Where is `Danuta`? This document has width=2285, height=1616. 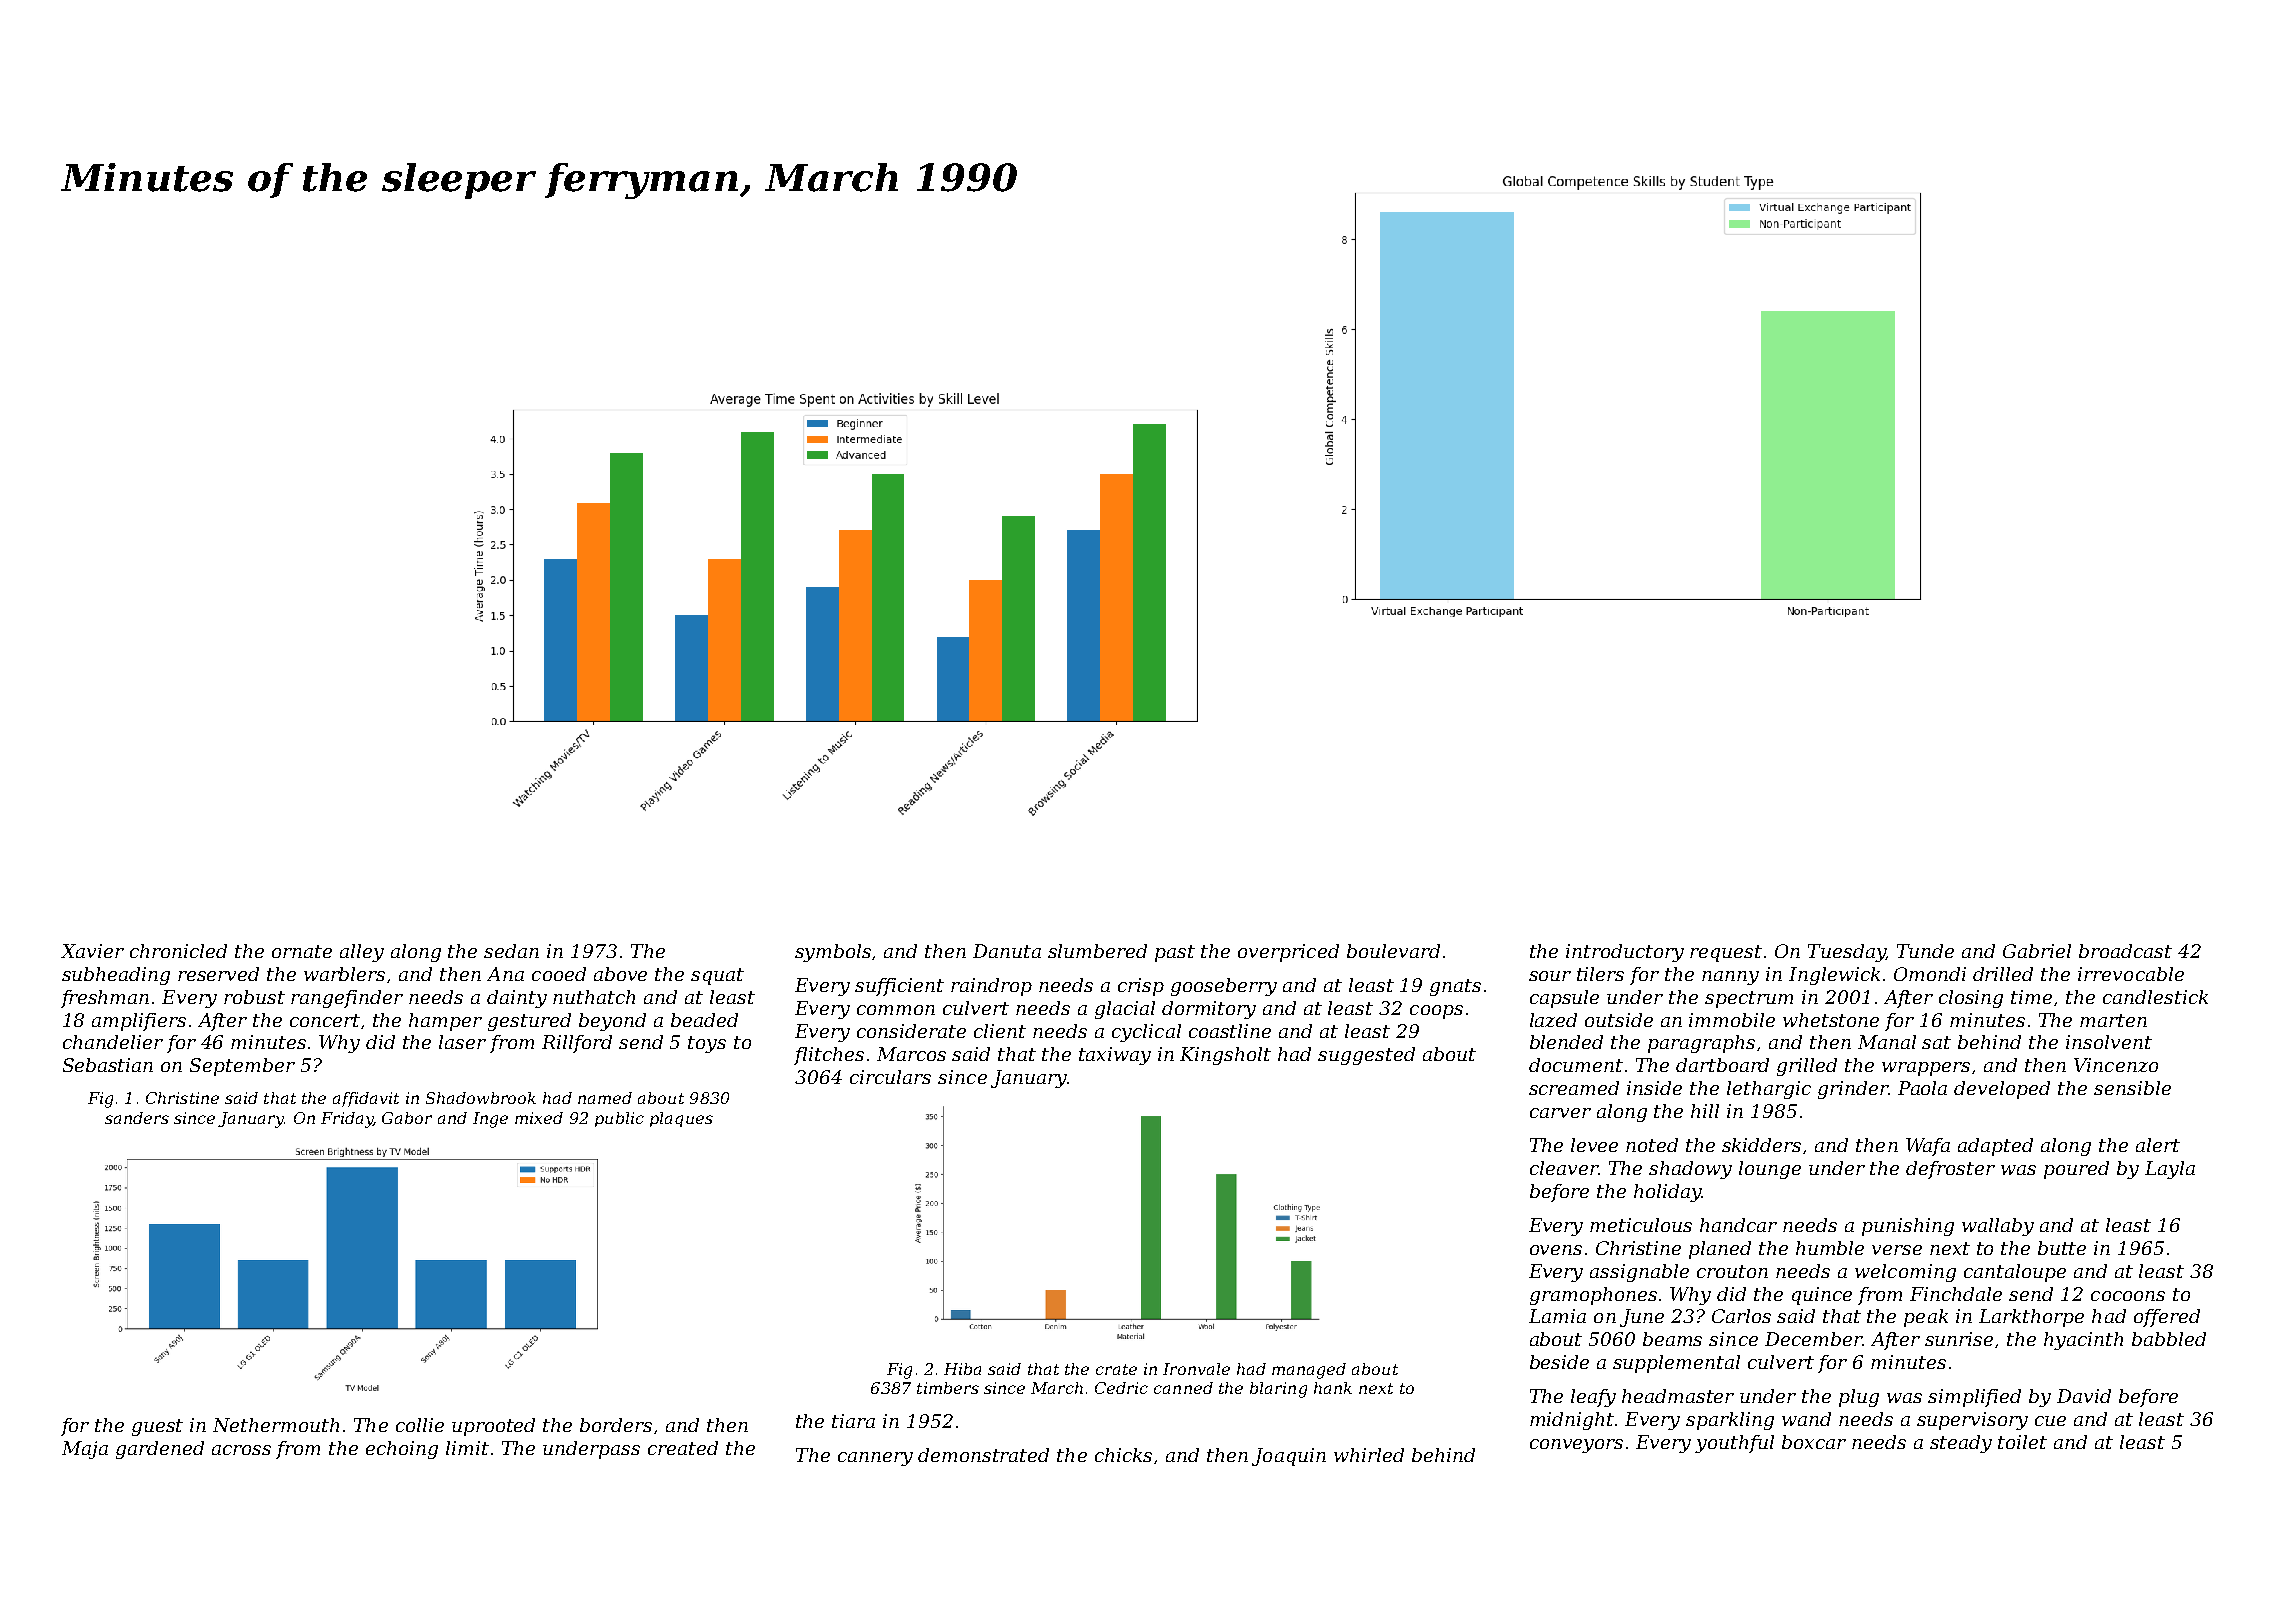
Danuta is located at coordinates (1007, 951).
